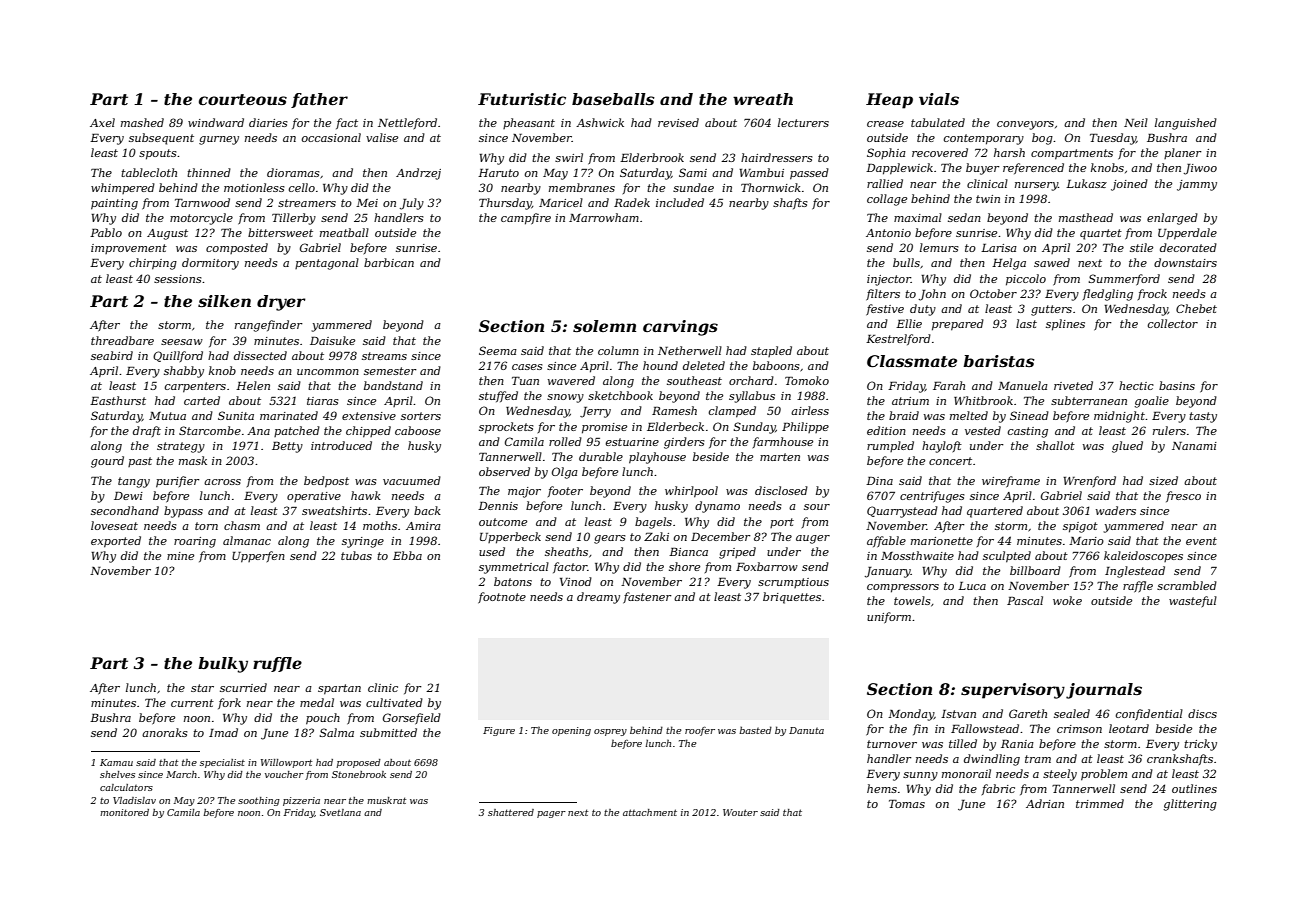 This screenshot has height=924, width=1308. Describe the element at coordinates (498, 350) in the screenshot. I see `Seema` at that location.
